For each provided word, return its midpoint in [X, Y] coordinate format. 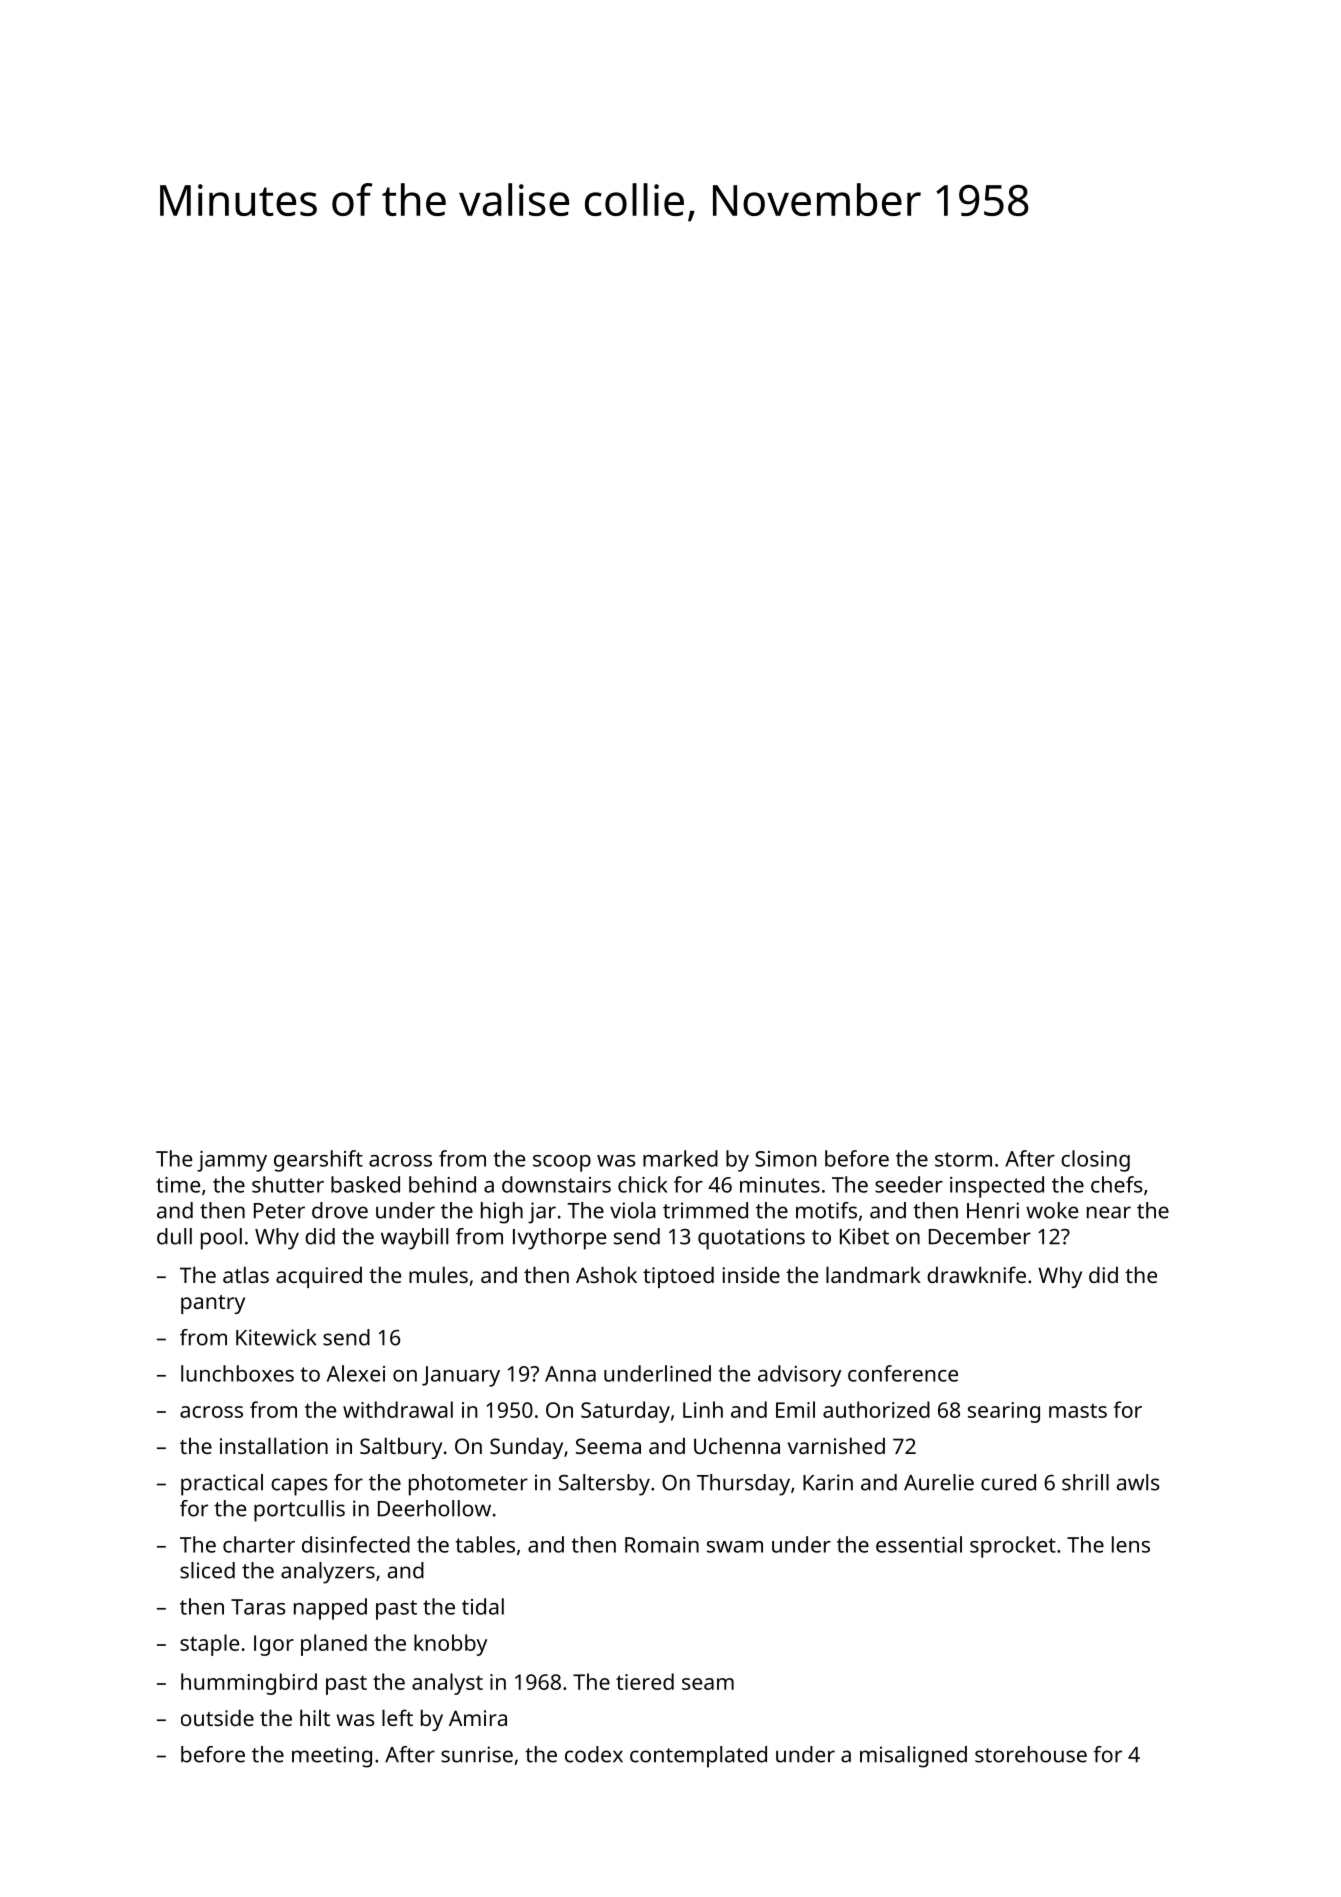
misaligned [913, 1757]
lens [1131, 1544]
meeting [332, 1757]
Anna [570, 1374]
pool [221, 1239]
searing [1004, 1412]
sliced [207, 1570]
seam [708, 1684]
